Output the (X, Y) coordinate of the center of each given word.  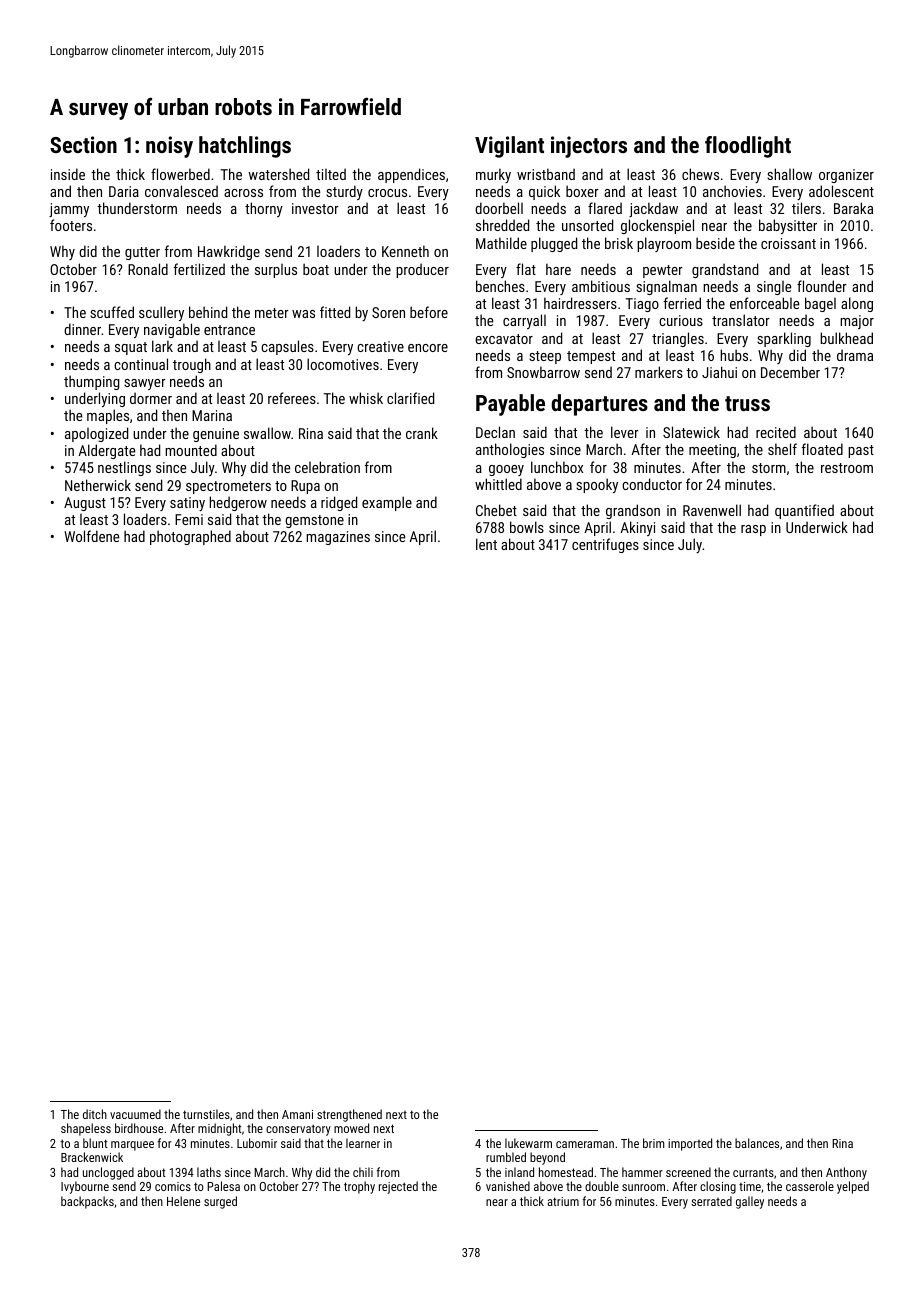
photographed (190, 537)
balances (757, 1143)
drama (855, 355)
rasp (753, 530)
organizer (846, 176)
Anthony (846, 1173)
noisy (169, 147)
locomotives (343, 364)
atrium (563, 1201)
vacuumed (135, 1114)
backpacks (87, 1202)
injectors (589, 147)
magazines (338, 538)
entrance (229, 330)
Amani (297, 1114)
